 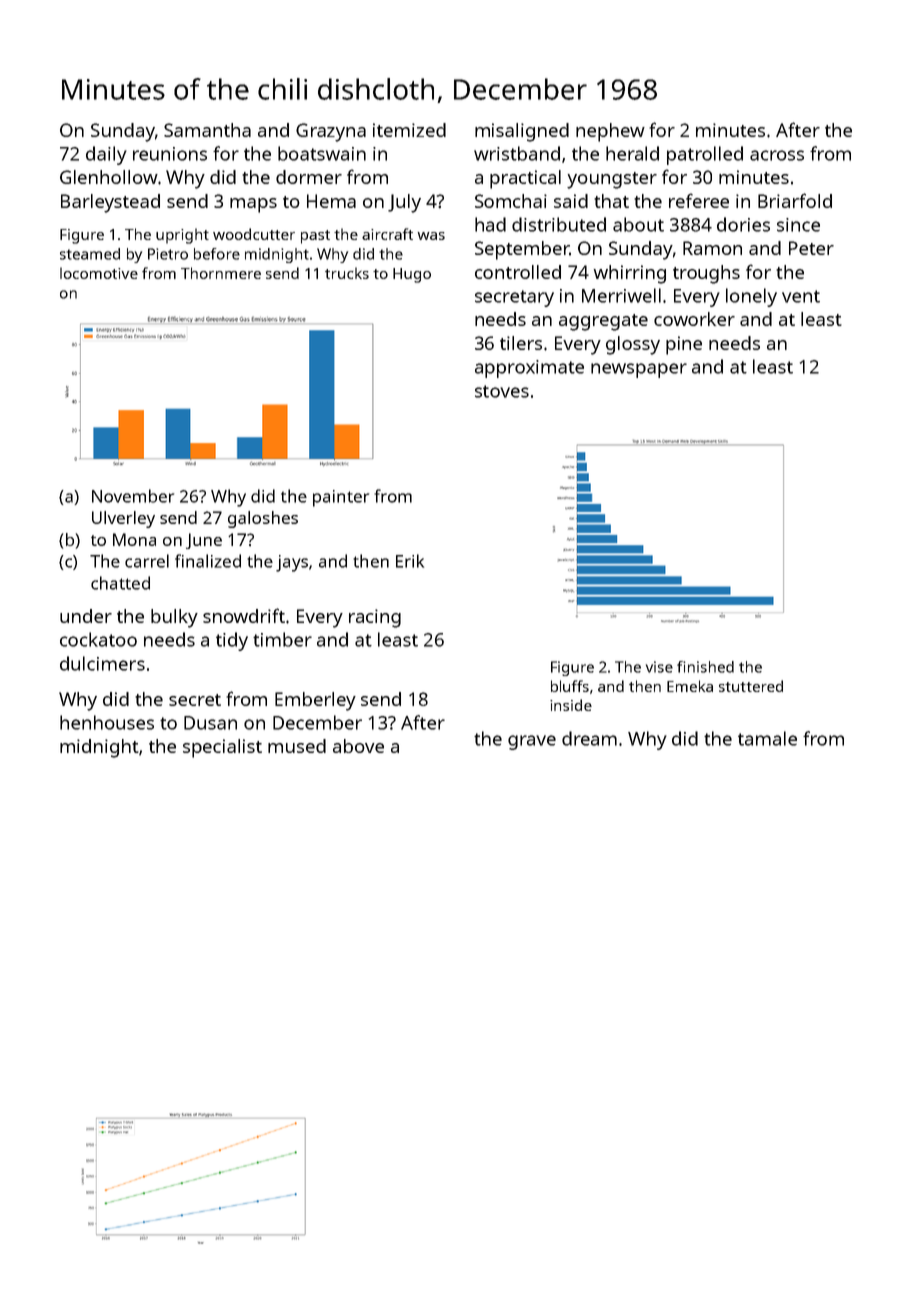 What do you see at coordinates (221, 273) in the page?
I see `Thornmere` at bounding box center [221, 273].
